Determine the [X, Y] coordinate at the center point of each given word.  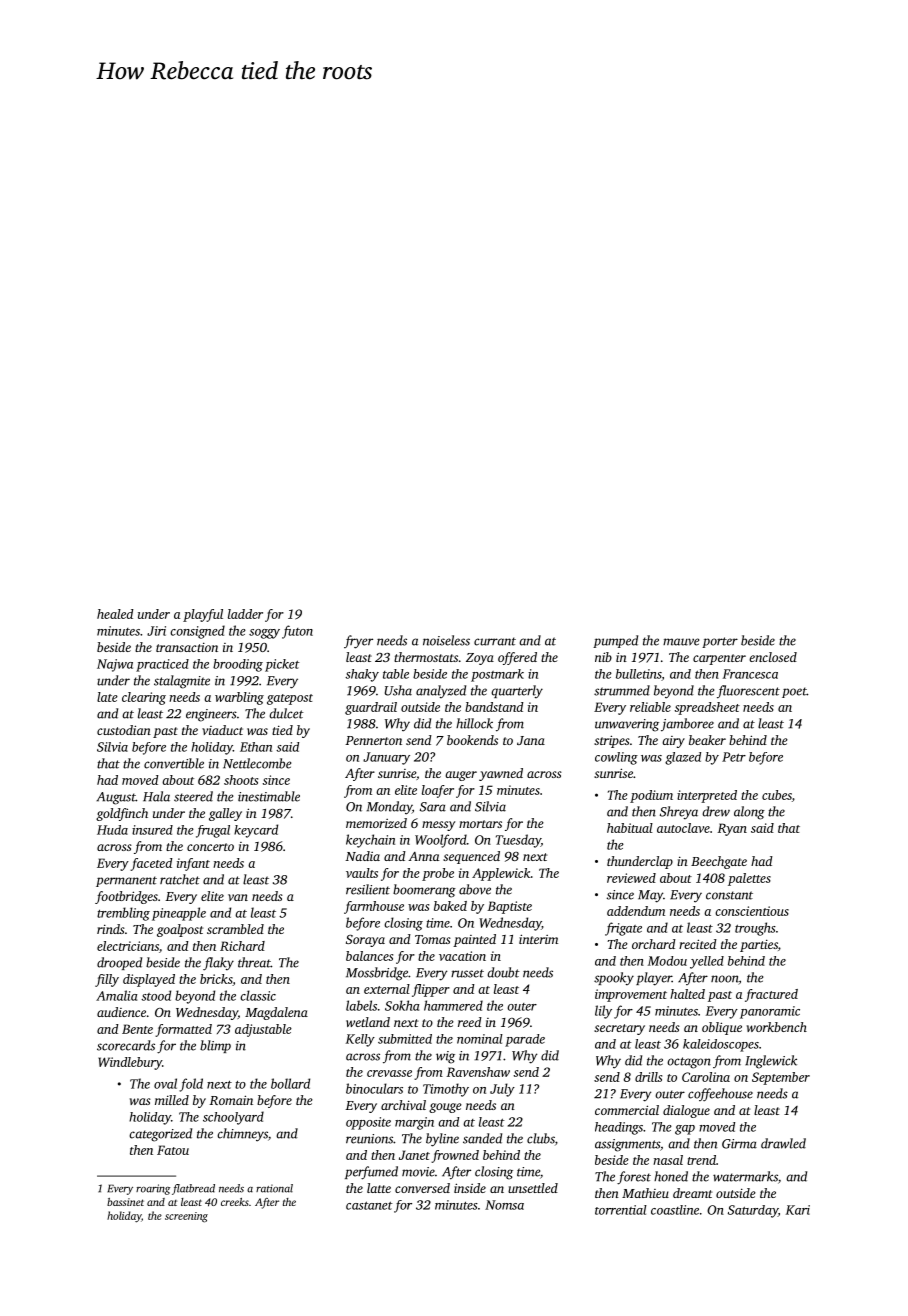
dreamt [692, 1193]
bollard [290, 1083]
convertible [174, 763]
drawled [783, 1143]
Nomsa [504, 1205]
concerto [210, 847]
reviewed [631, 878]
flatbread [193, 1189]
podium [651, 796]
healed [115, 614]
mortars [480, 824]
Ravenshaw [478, 1072]
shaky [362, 675]
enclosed [773, 657]
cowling [616, 758]
